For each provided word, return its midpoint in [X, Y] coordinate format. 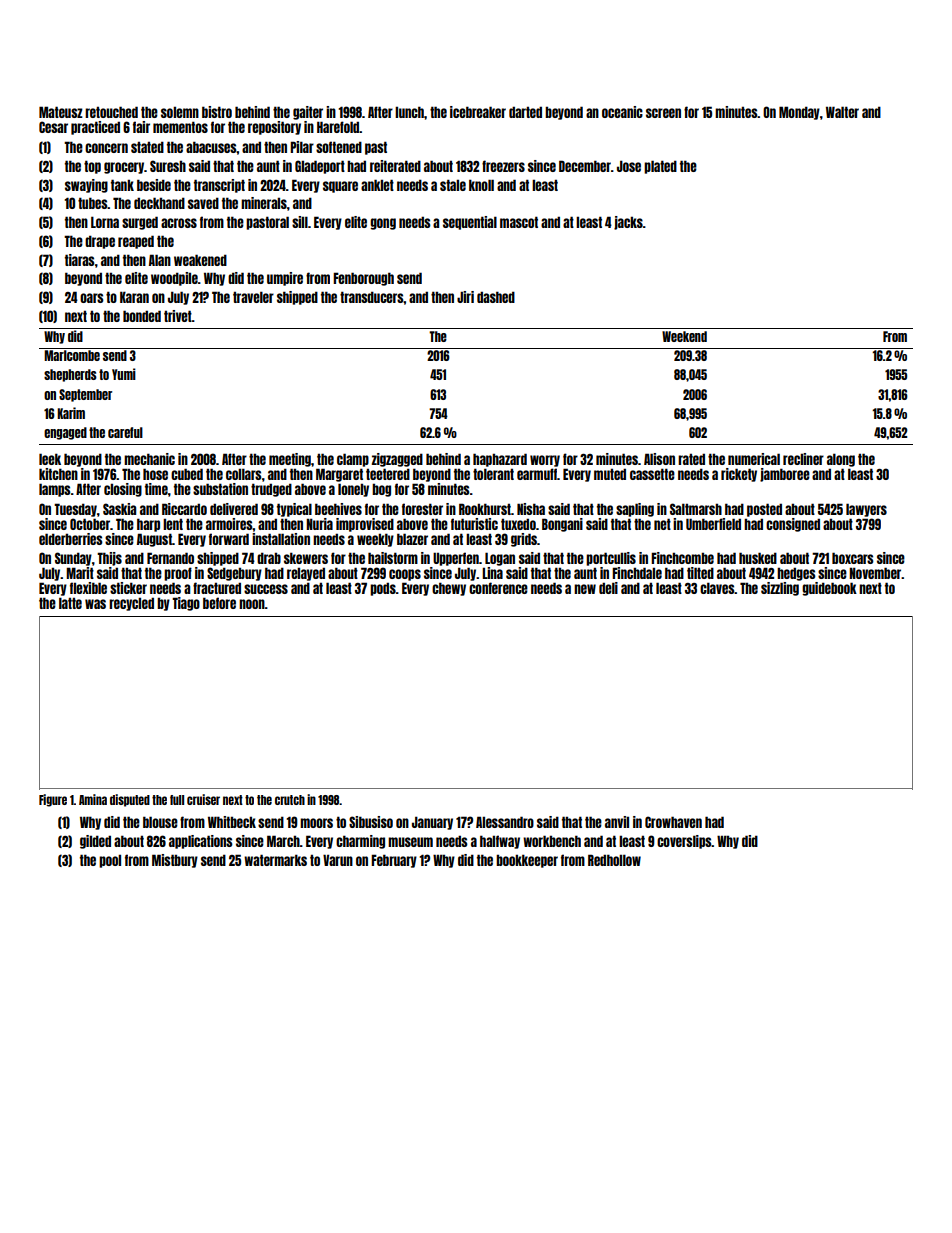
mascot [519, 222]
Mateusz [61, 112]
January [432, 823]
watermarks [275, 860]
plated [660, 167]
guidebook [829, 589]
